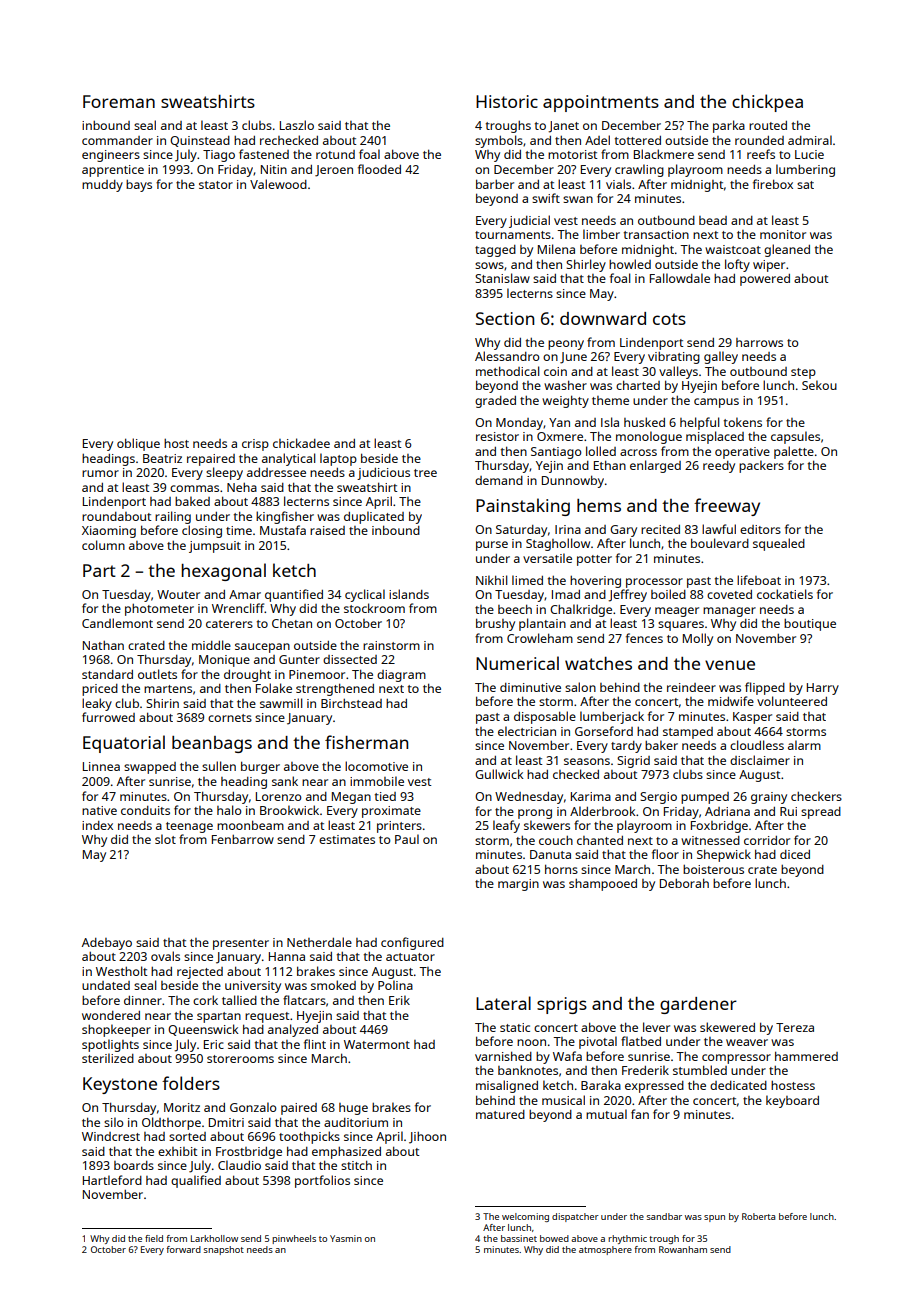  Describe the element at coordinates (346, 1238) in the screenshot. I see `Yasmin` at that location.
